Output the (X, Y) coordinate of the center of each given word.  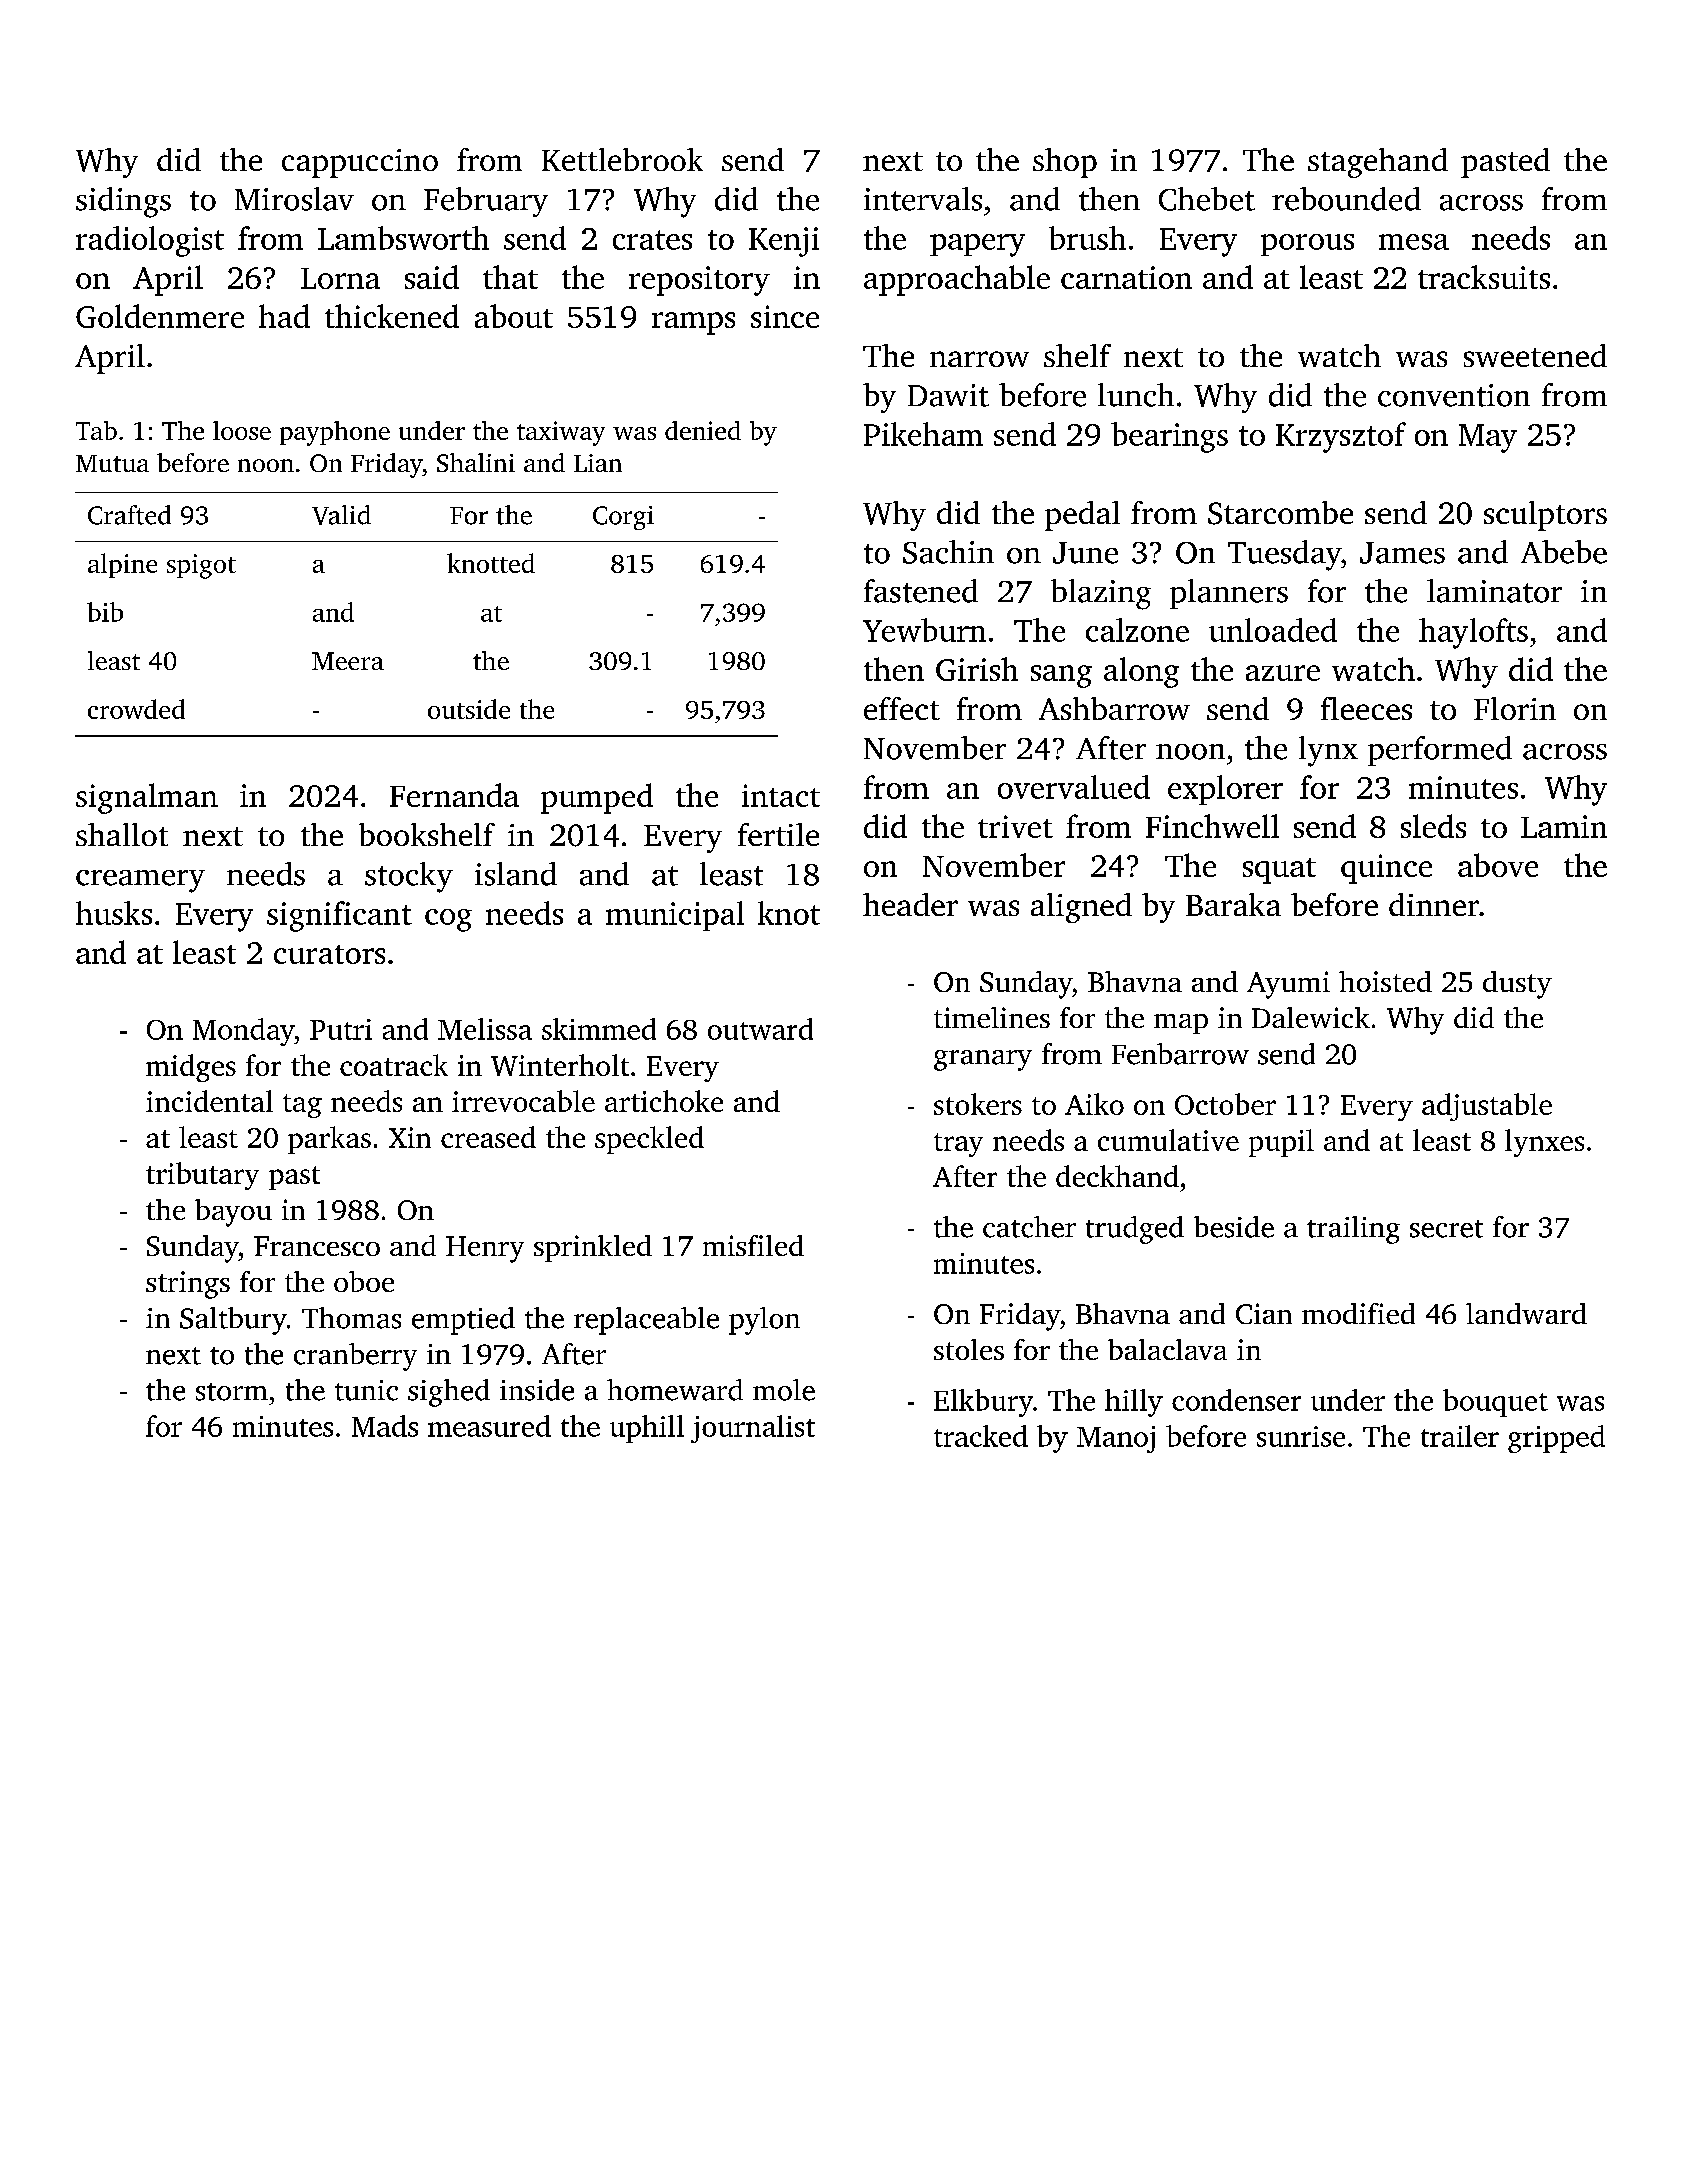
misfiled (753, 1245)
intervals (923, 199)
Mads (385, 1426)
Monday (243, 1032)
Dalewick (1311, 1017)
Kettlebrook (622, 159)
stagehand (1378, 163)
